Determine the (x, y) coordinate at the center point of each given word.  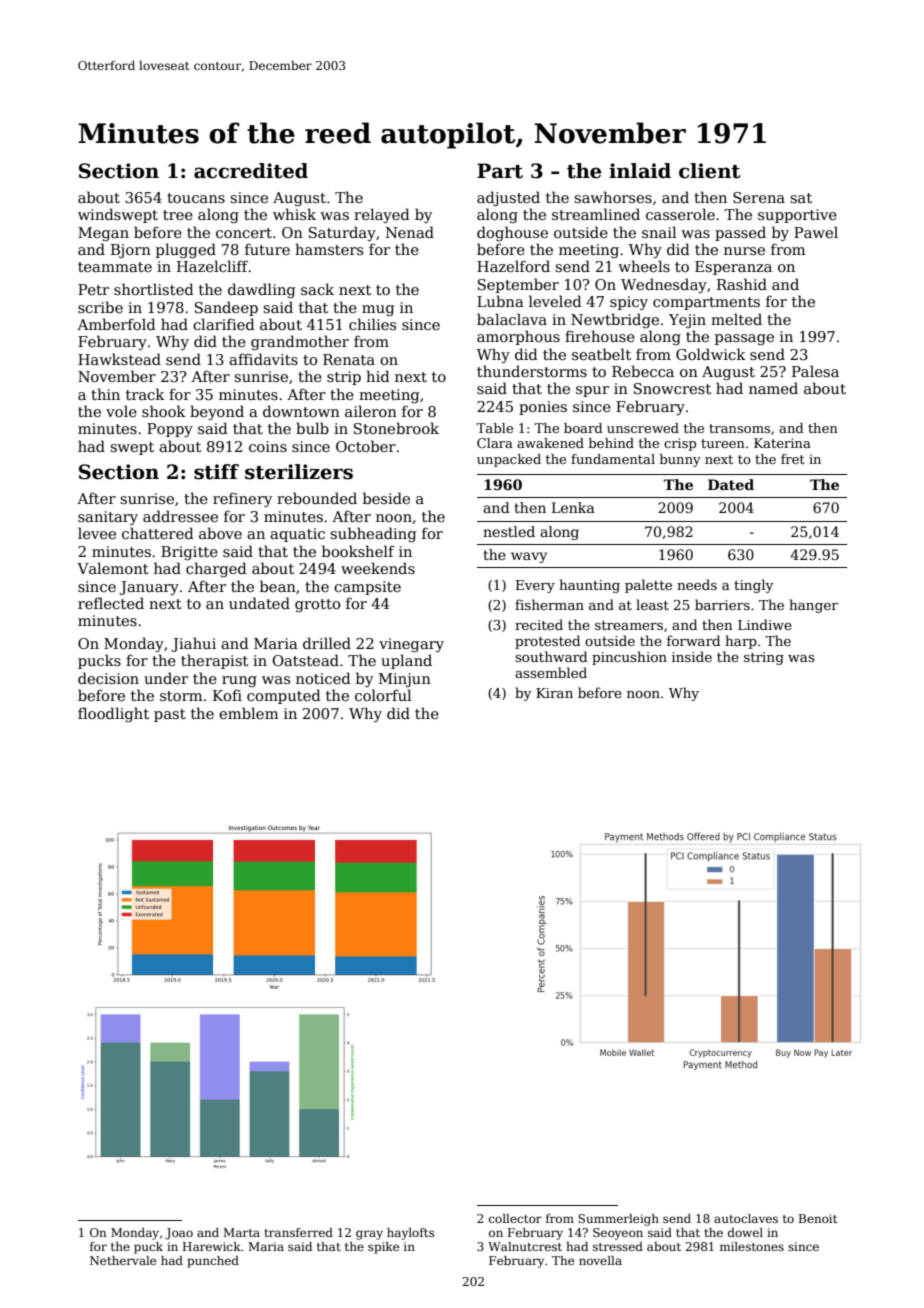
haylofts (410, 1234)
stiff (216, 472)
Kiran (554, 693)
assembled (551, 672)
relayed (382, 215)
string (764, 658)
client (709, 171)
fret (793, 459)
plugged (186, 250)
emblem (248, 713)
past (170, 715)
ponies (543, 408)
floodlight (113, 714)
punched (213, 1262)
